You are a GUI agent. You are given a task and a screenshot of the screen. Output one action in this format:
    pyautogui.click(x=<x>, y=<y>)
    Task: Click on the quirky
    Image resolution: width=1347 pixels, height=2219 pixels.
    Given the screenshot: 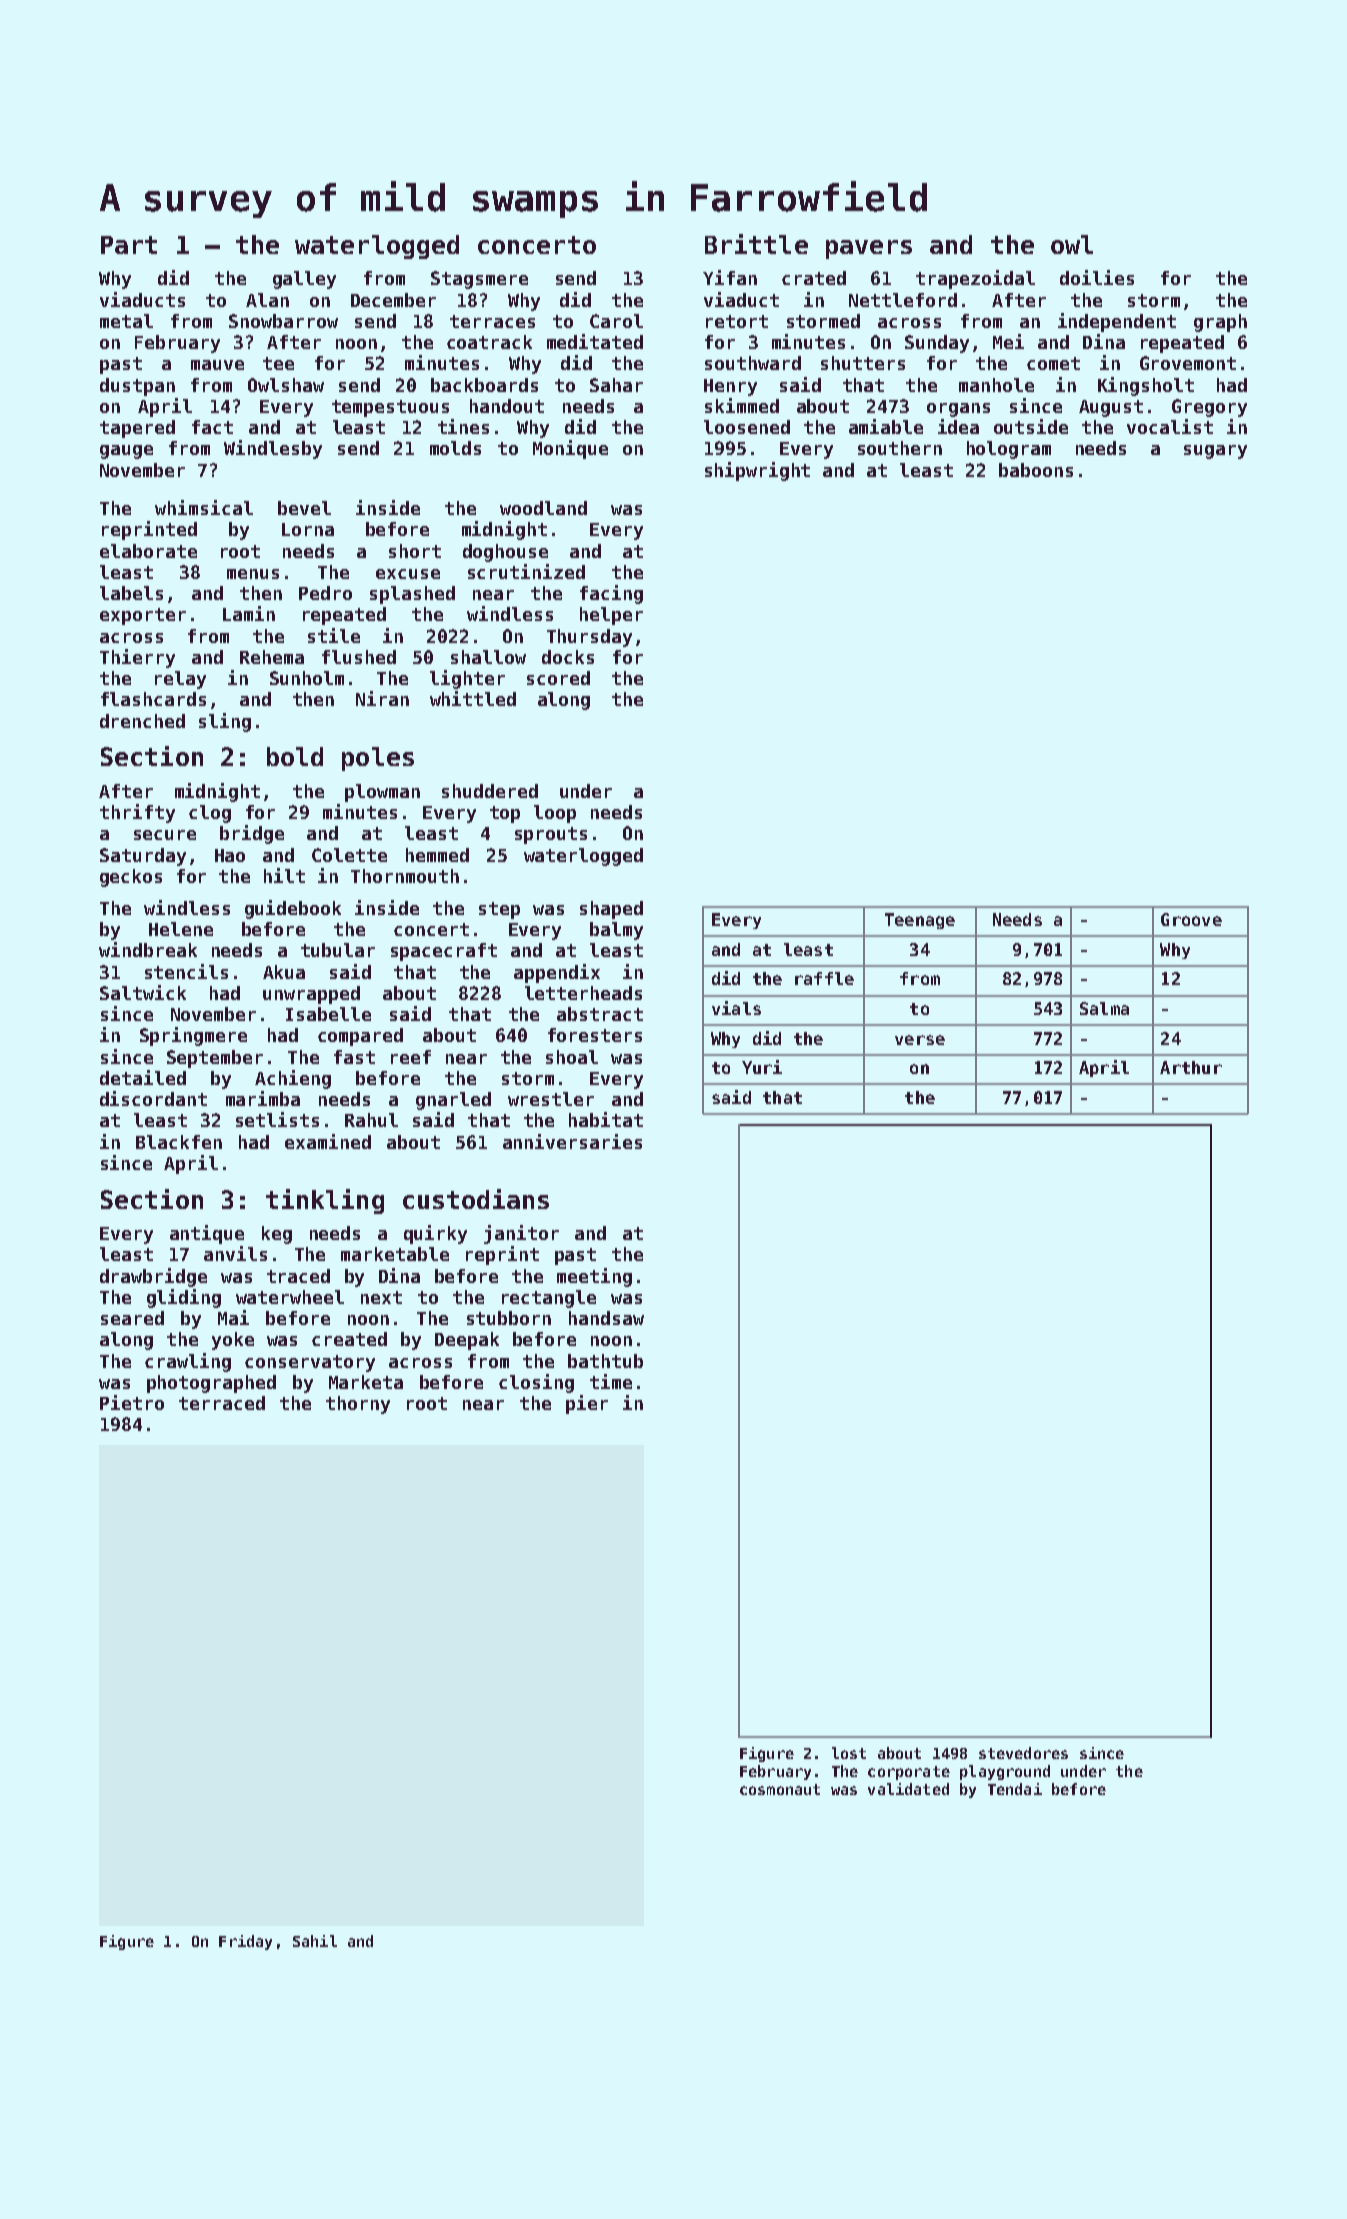 What is the action you would take?
    pyautogui.click(x=435, y=1234)
